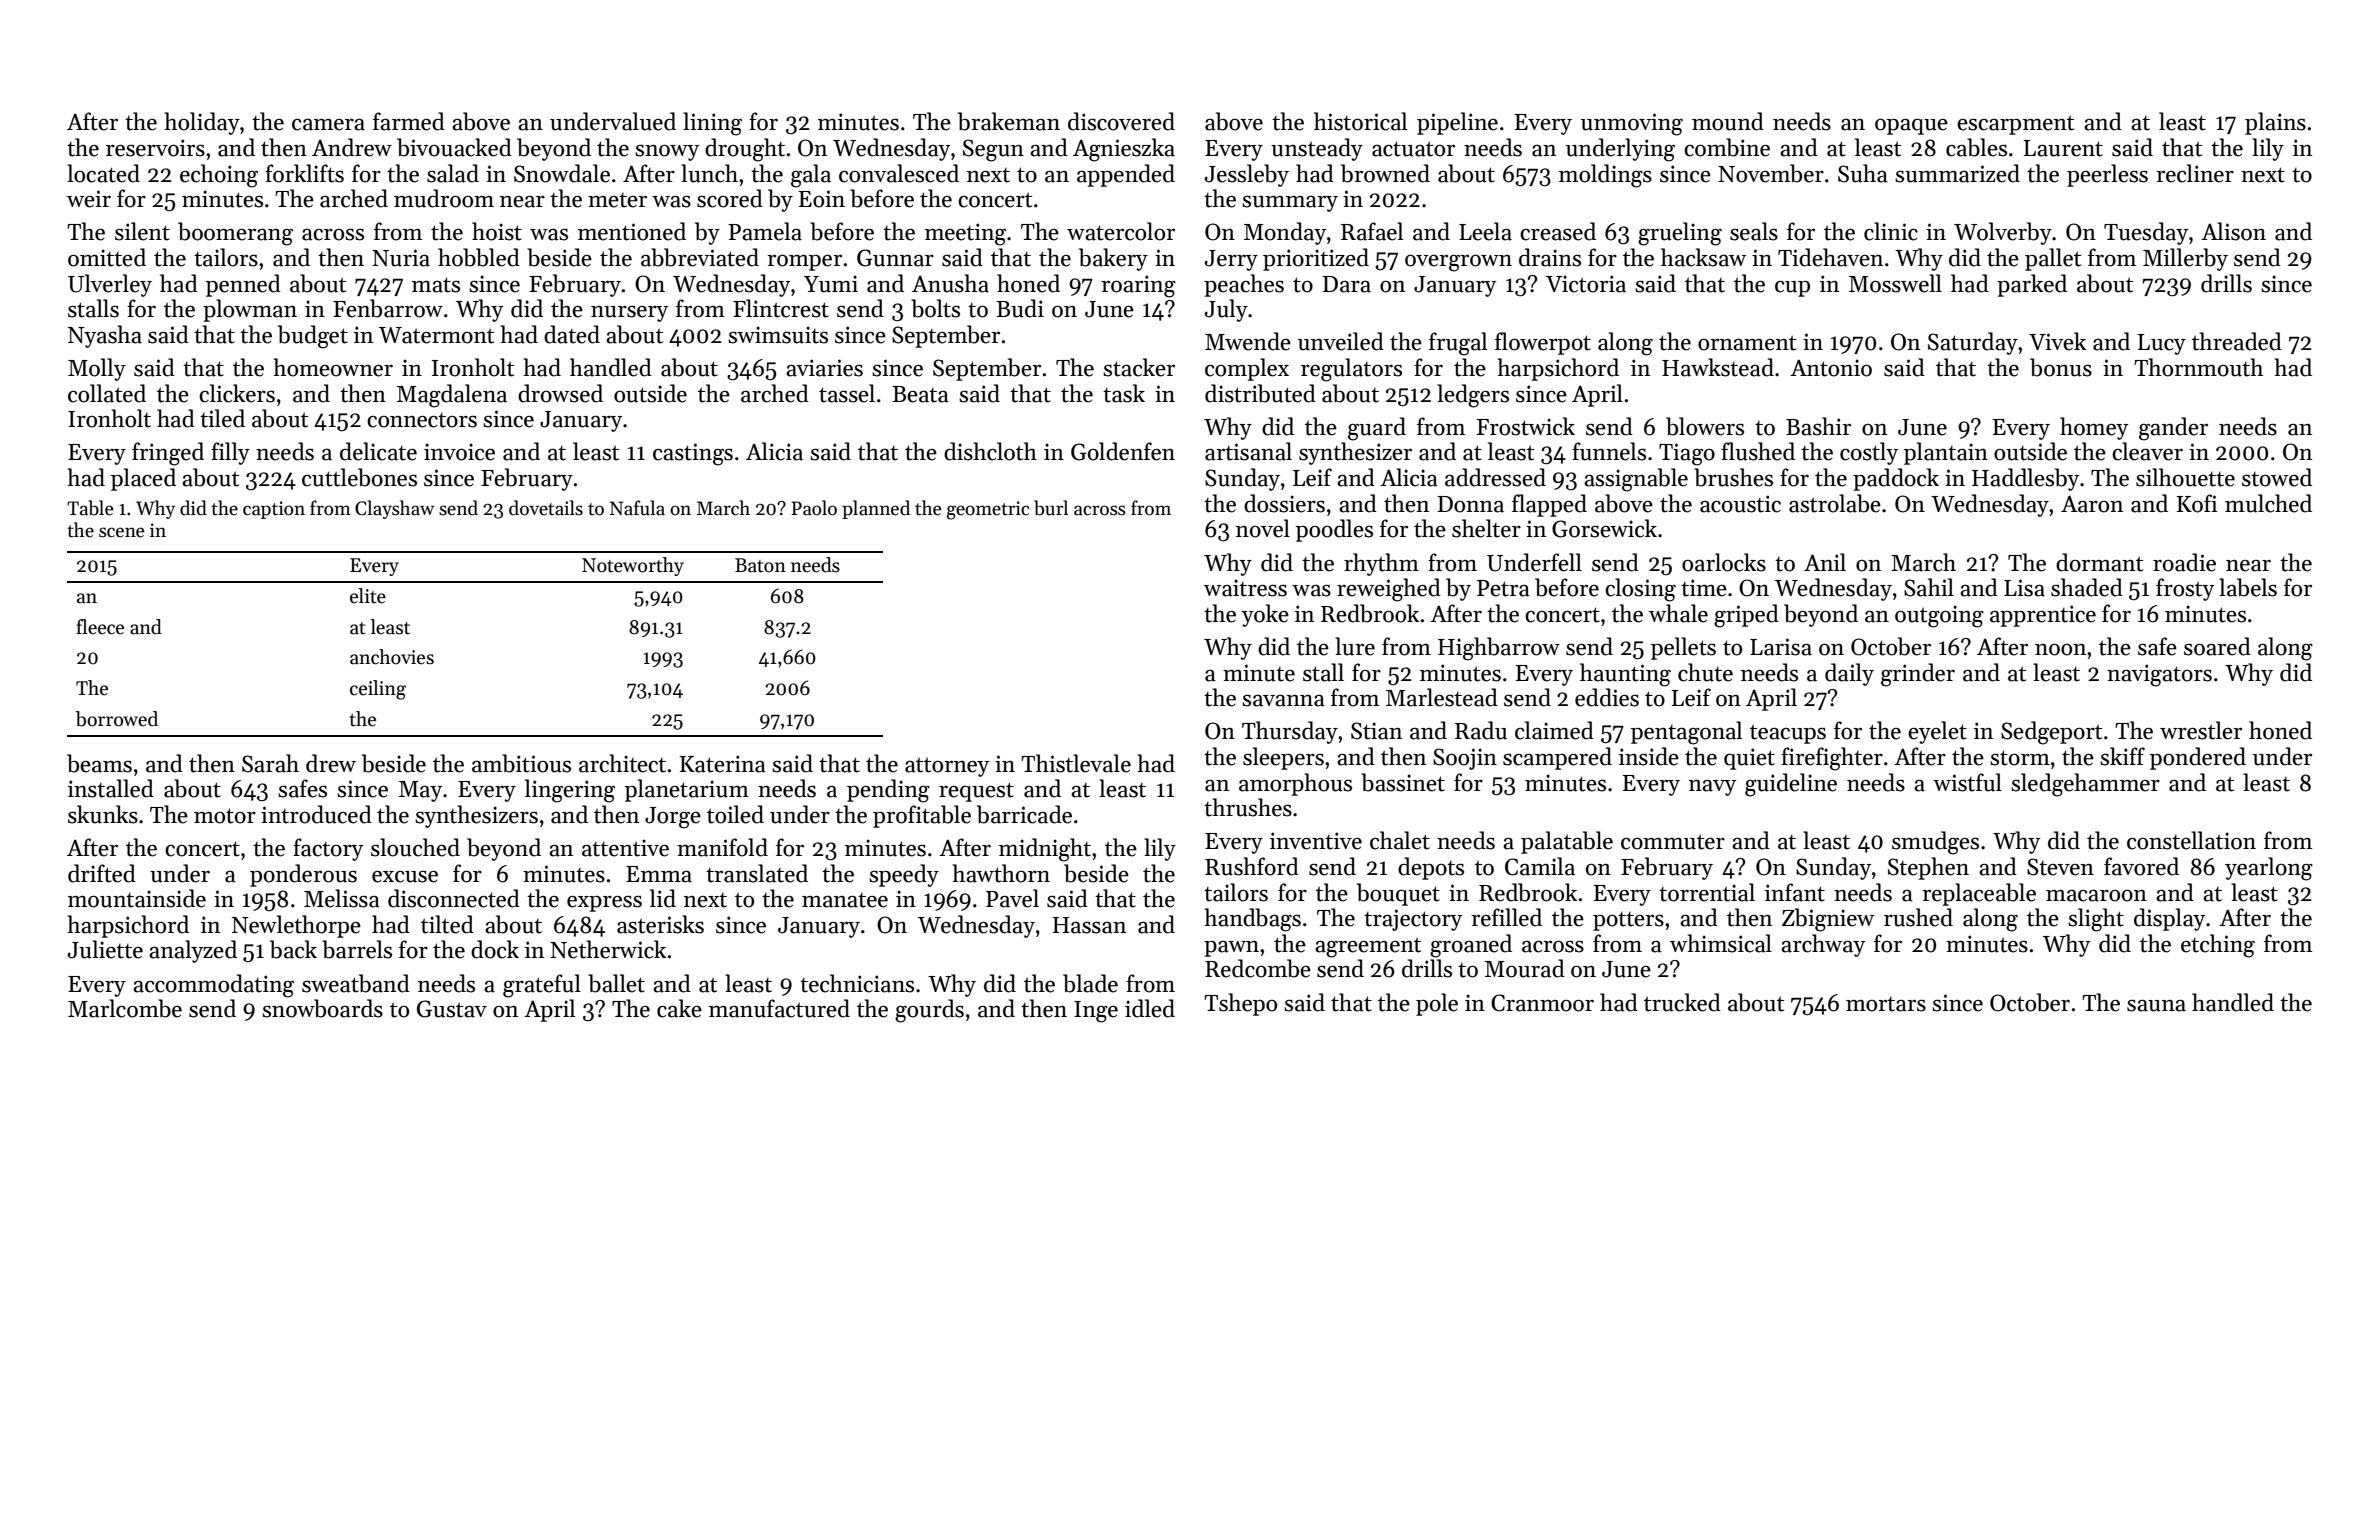  What do you see at coordinates (929, 1011) in the screenshot?
I see `gourds` at bounding box center [929, 1011].
